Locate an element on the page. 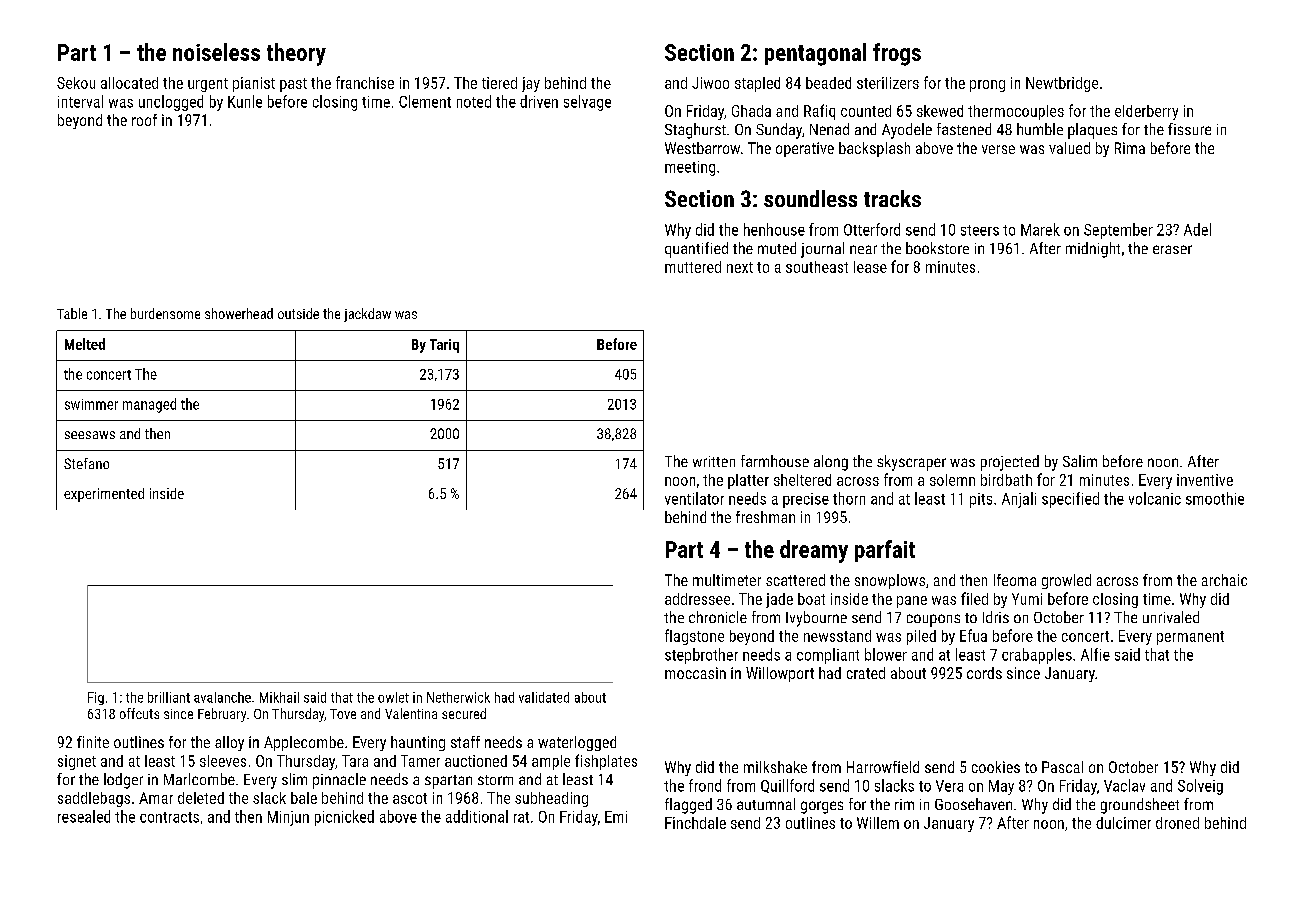 This page has width=1308, height=924. jackdaw is located at coordinates (367, 315).
